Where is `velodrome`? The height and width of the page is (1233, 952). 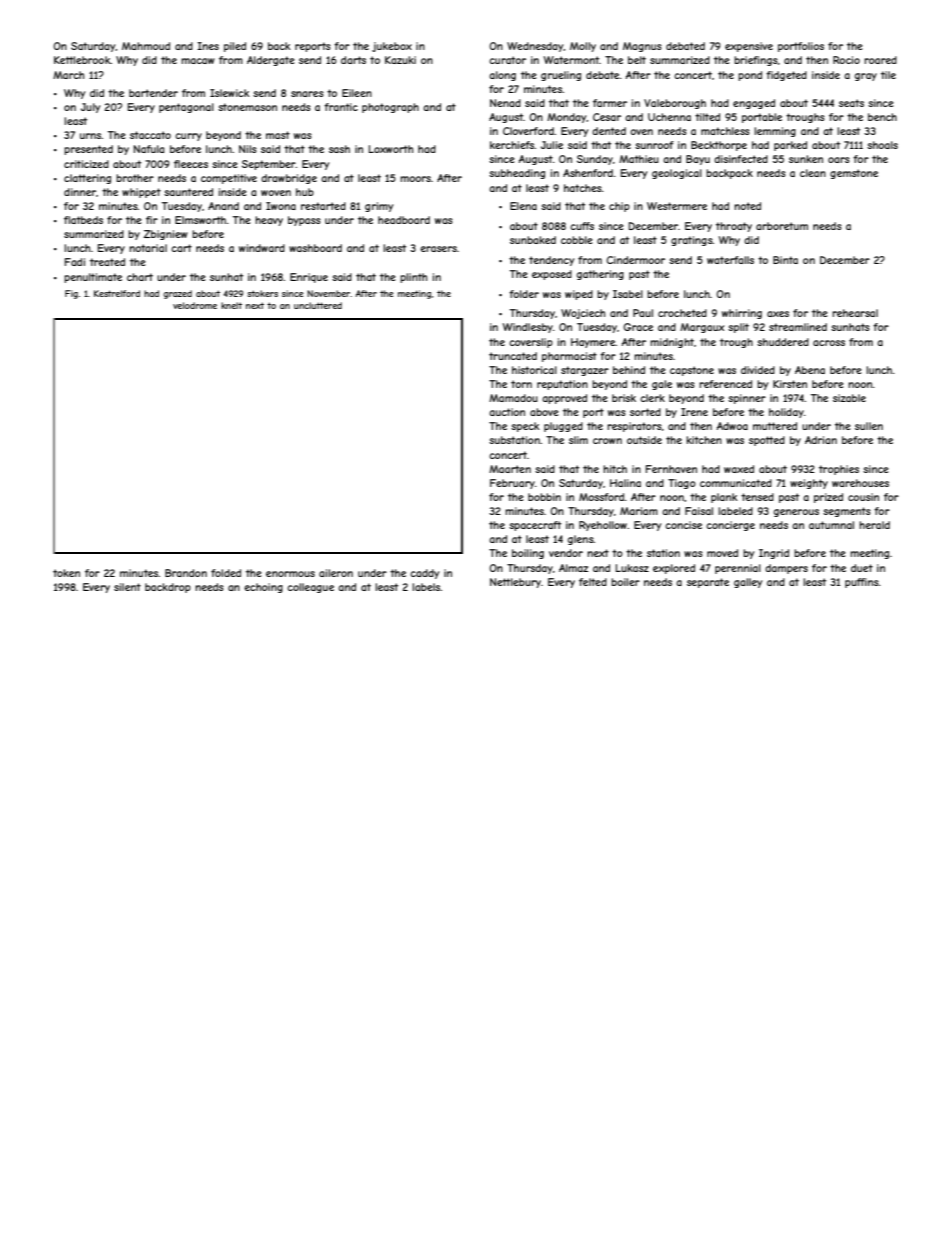
velodrome is located at coordinates (195, 305).
